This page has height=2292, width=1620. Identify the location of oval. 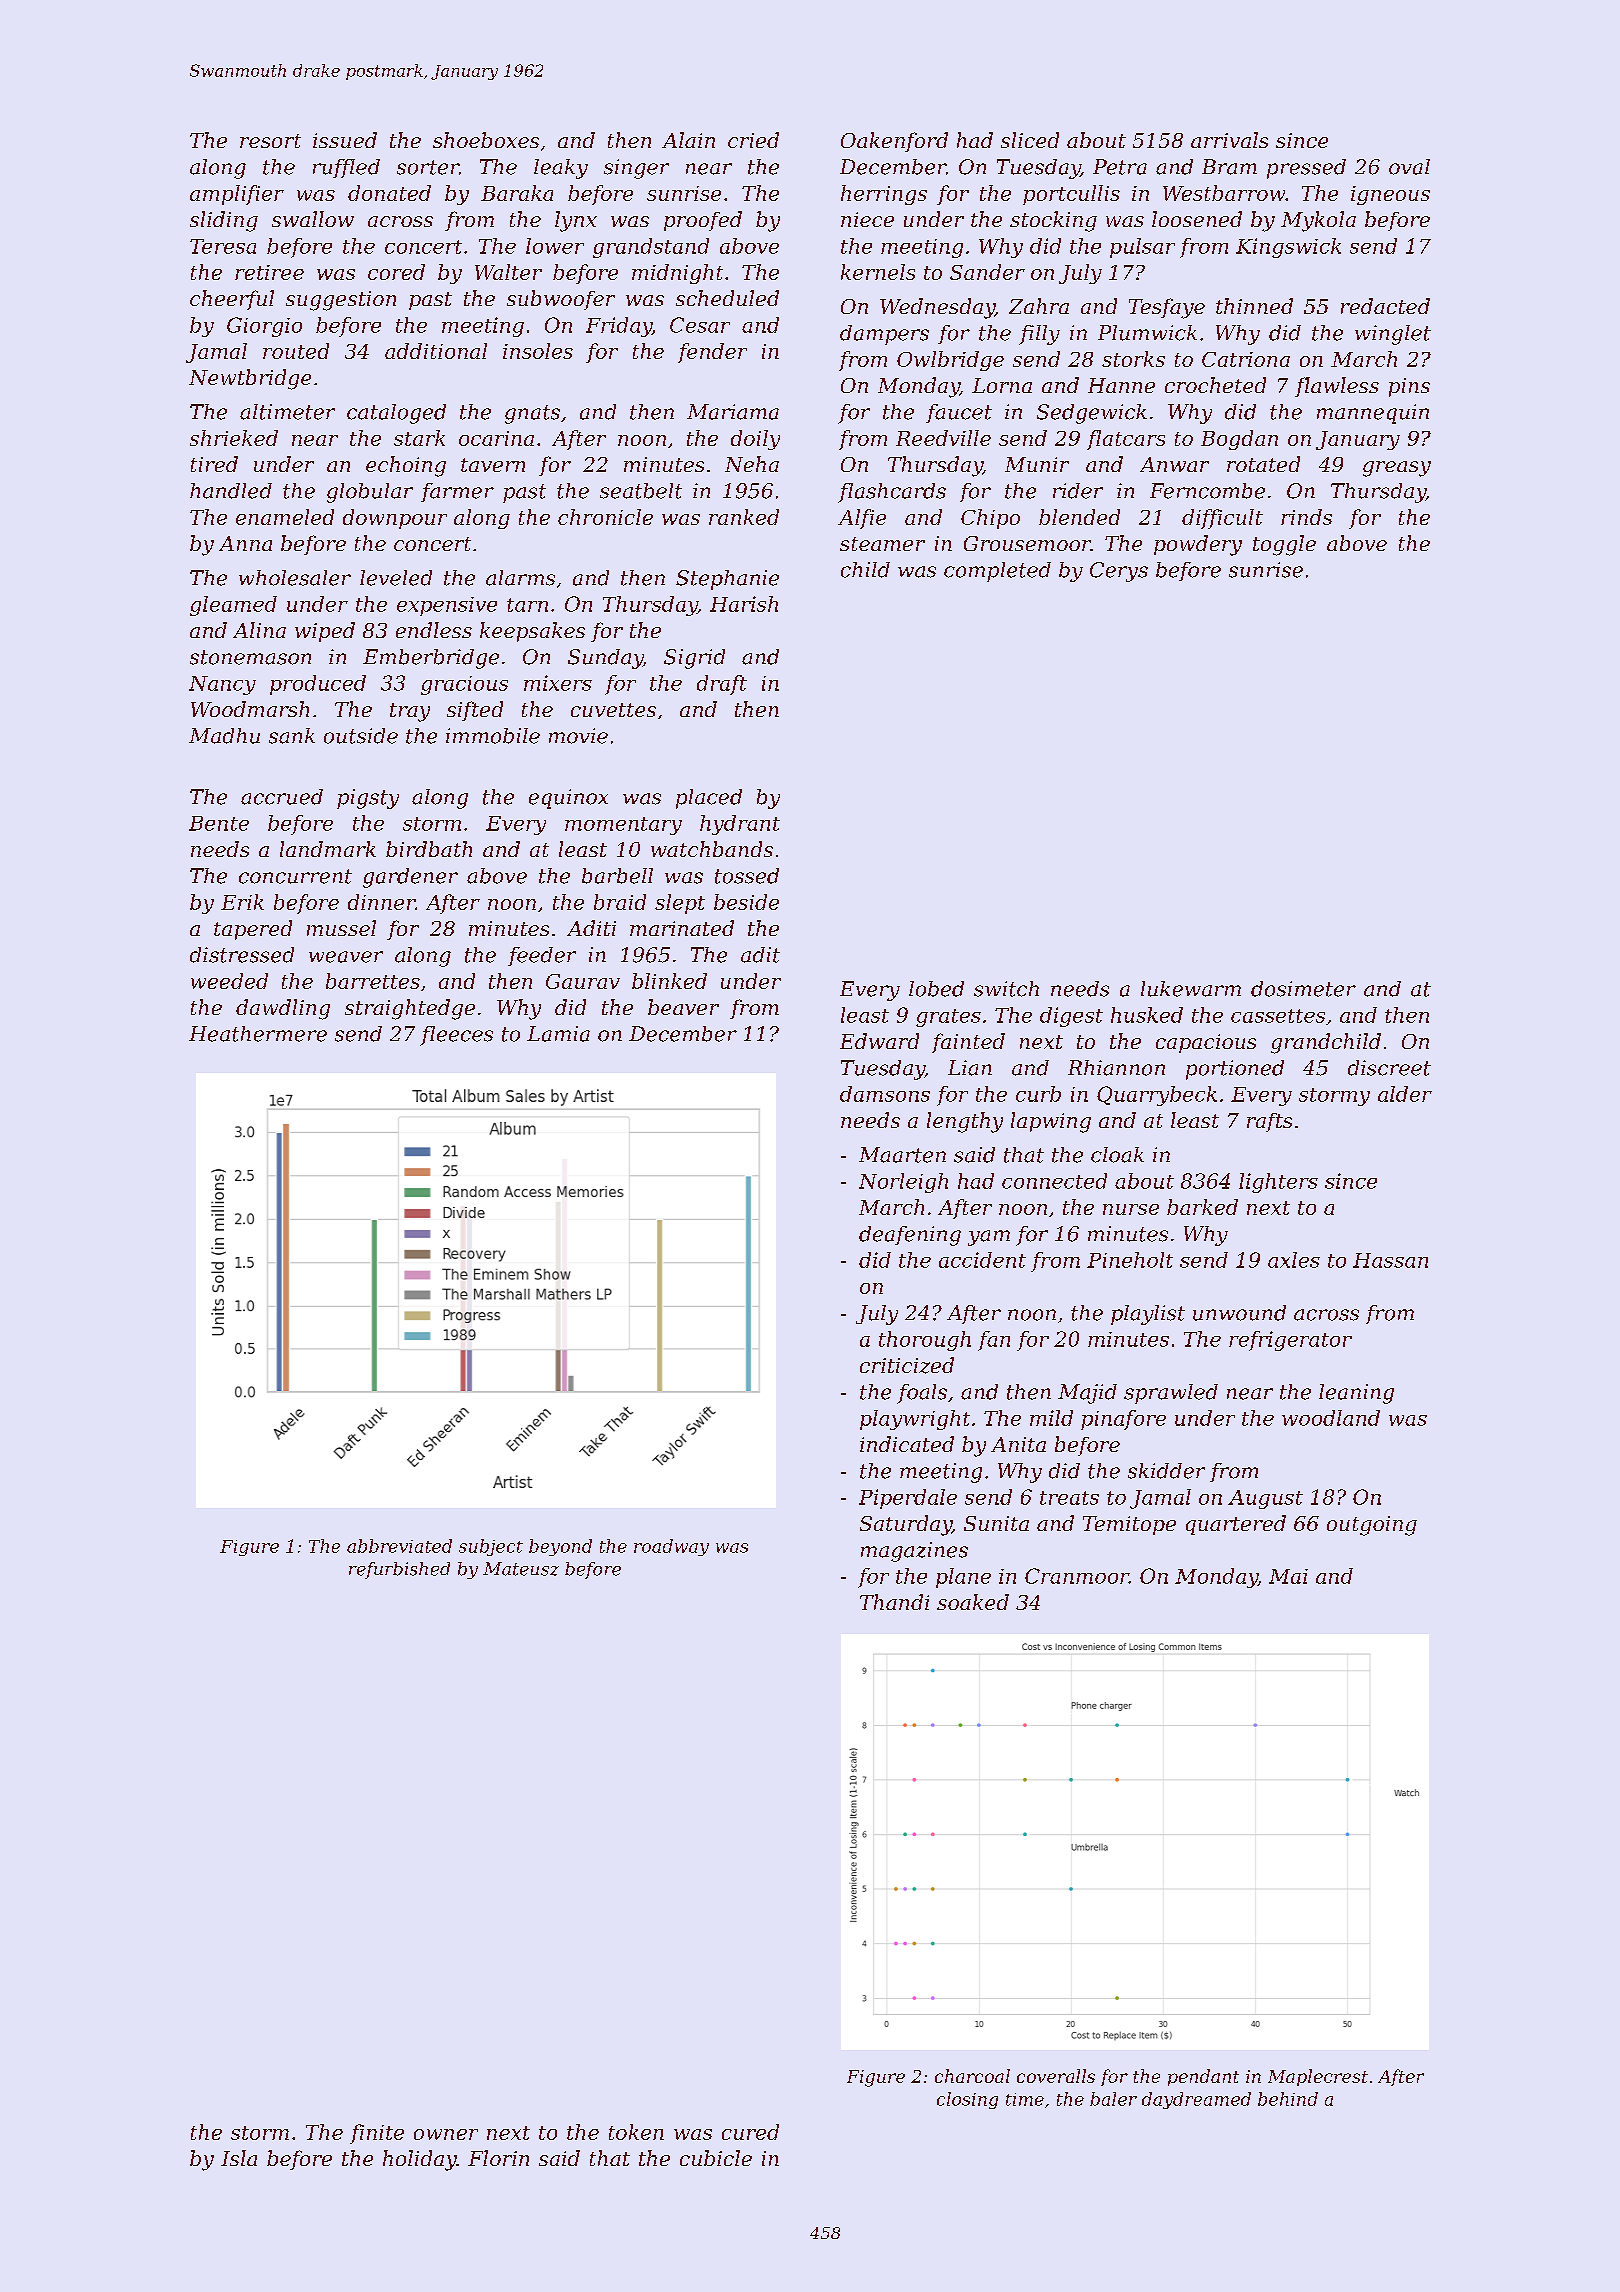
(1409, 167).
